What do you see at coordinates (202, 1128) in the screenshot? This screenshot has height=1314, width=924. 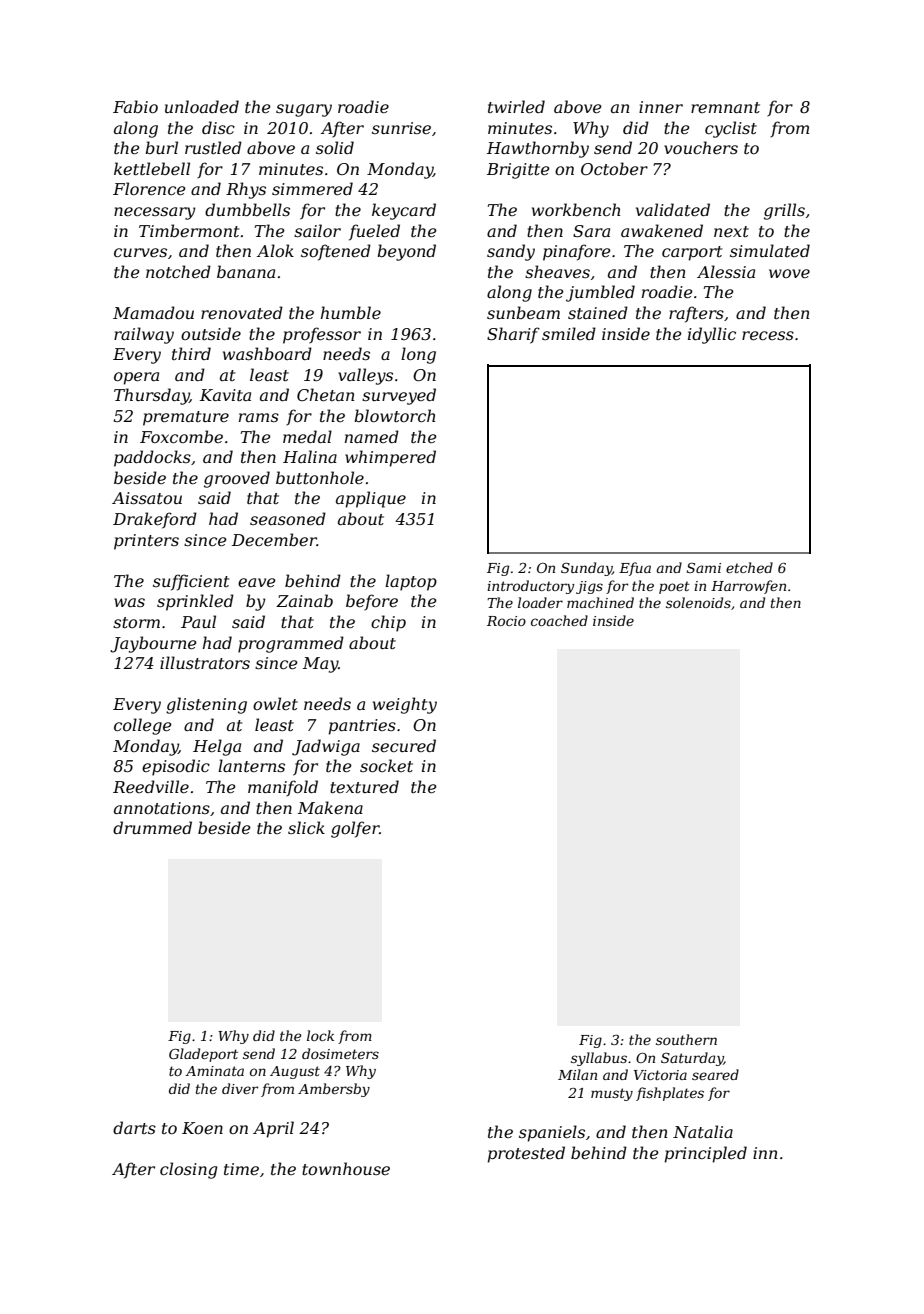 I see `Koen` at bounding box center [202, 1128].
